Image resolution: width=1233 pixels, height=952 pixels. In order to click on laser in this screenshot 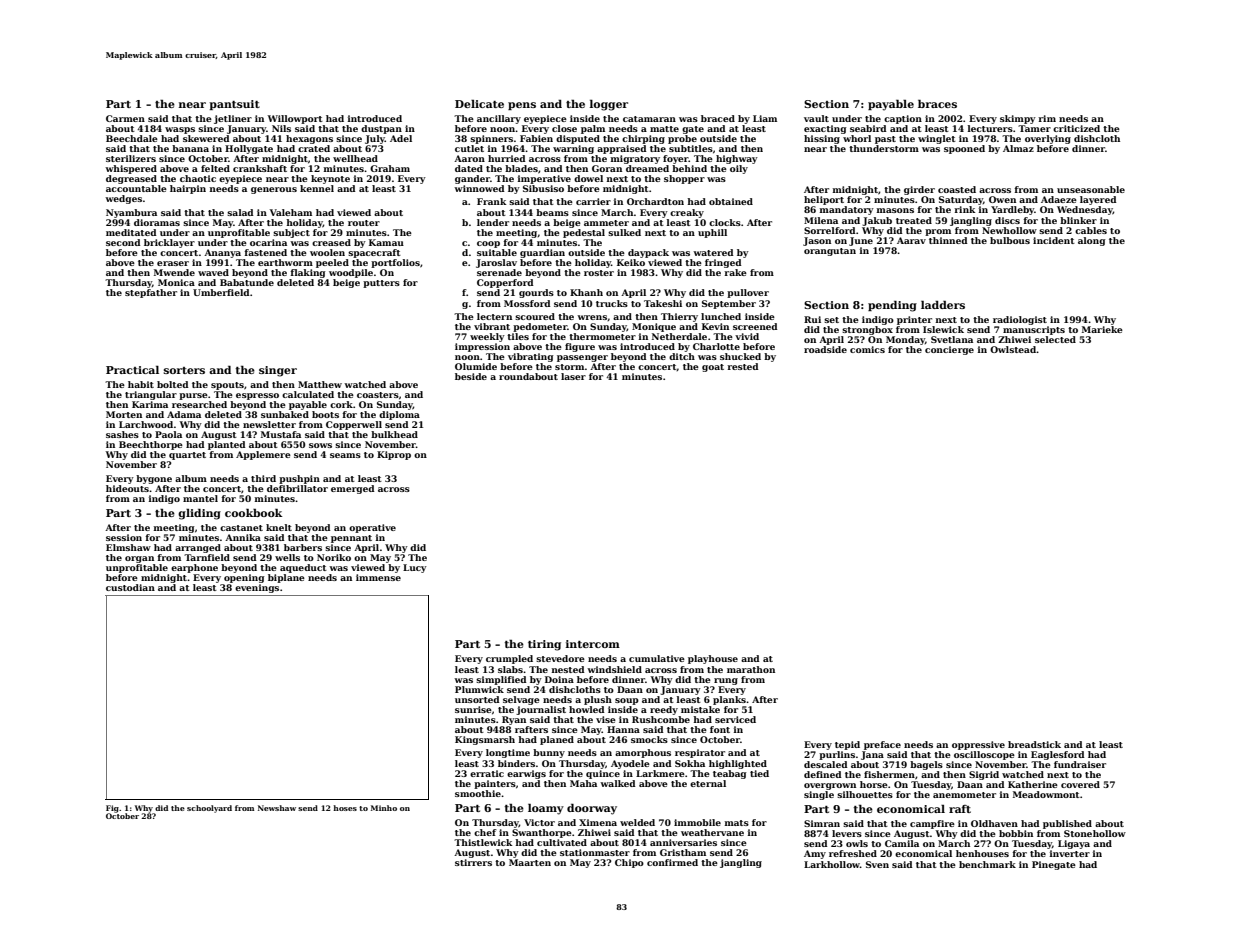, I will do `click(573, 376)`.
